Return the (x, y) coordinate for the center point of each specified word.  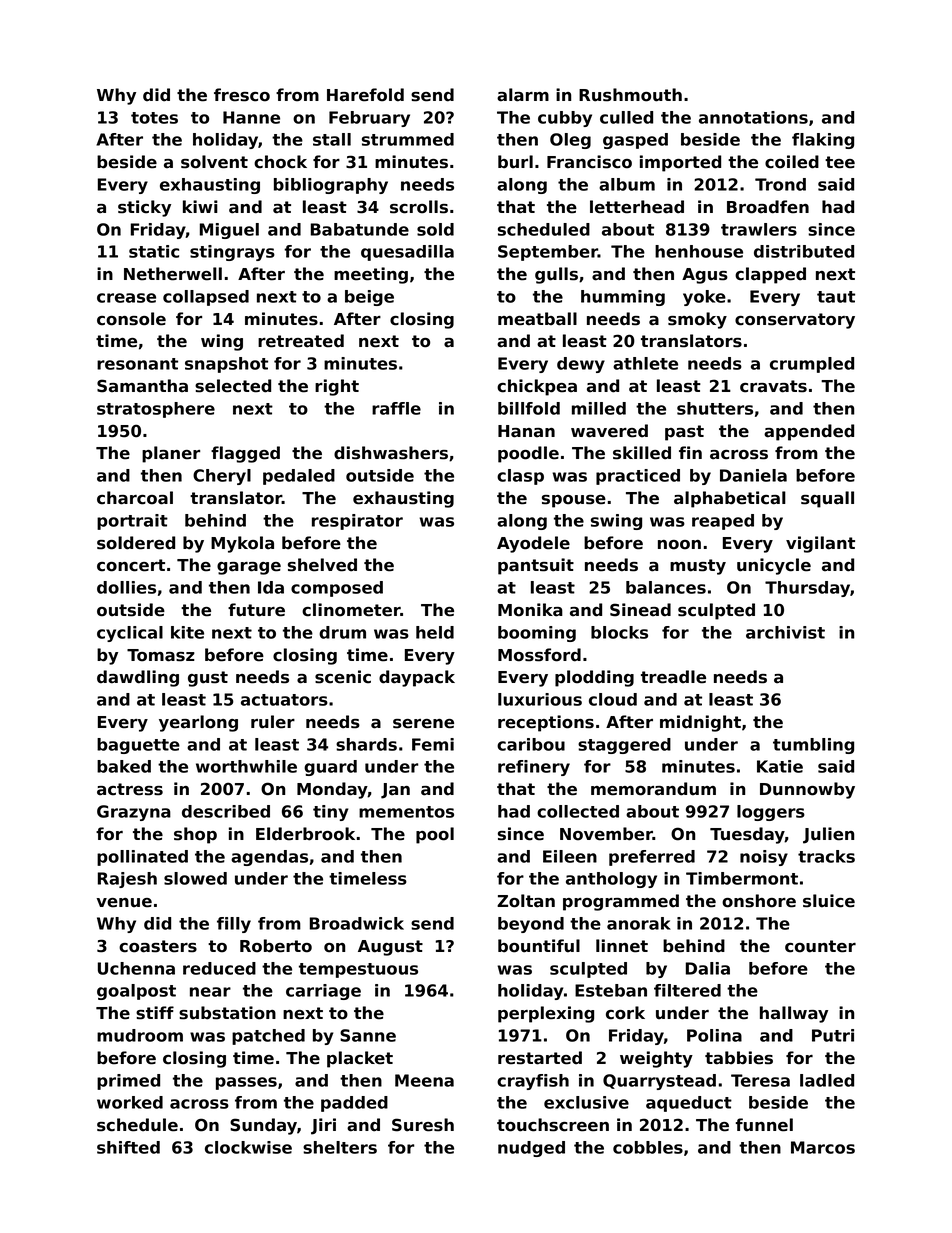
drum (342, 632)
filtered (687, 990)
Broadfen (768, 207)
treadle (673, 677)
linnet (622, 946)
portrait (132, 522)
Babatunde (360, 229)
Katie (780, 766)
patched (268, 1037)
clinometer (351, 610)
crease (126, 298)
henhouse (699, 251)
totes (154, 118)
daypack (417, 678)
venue (124, 903)
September (548, 253)
